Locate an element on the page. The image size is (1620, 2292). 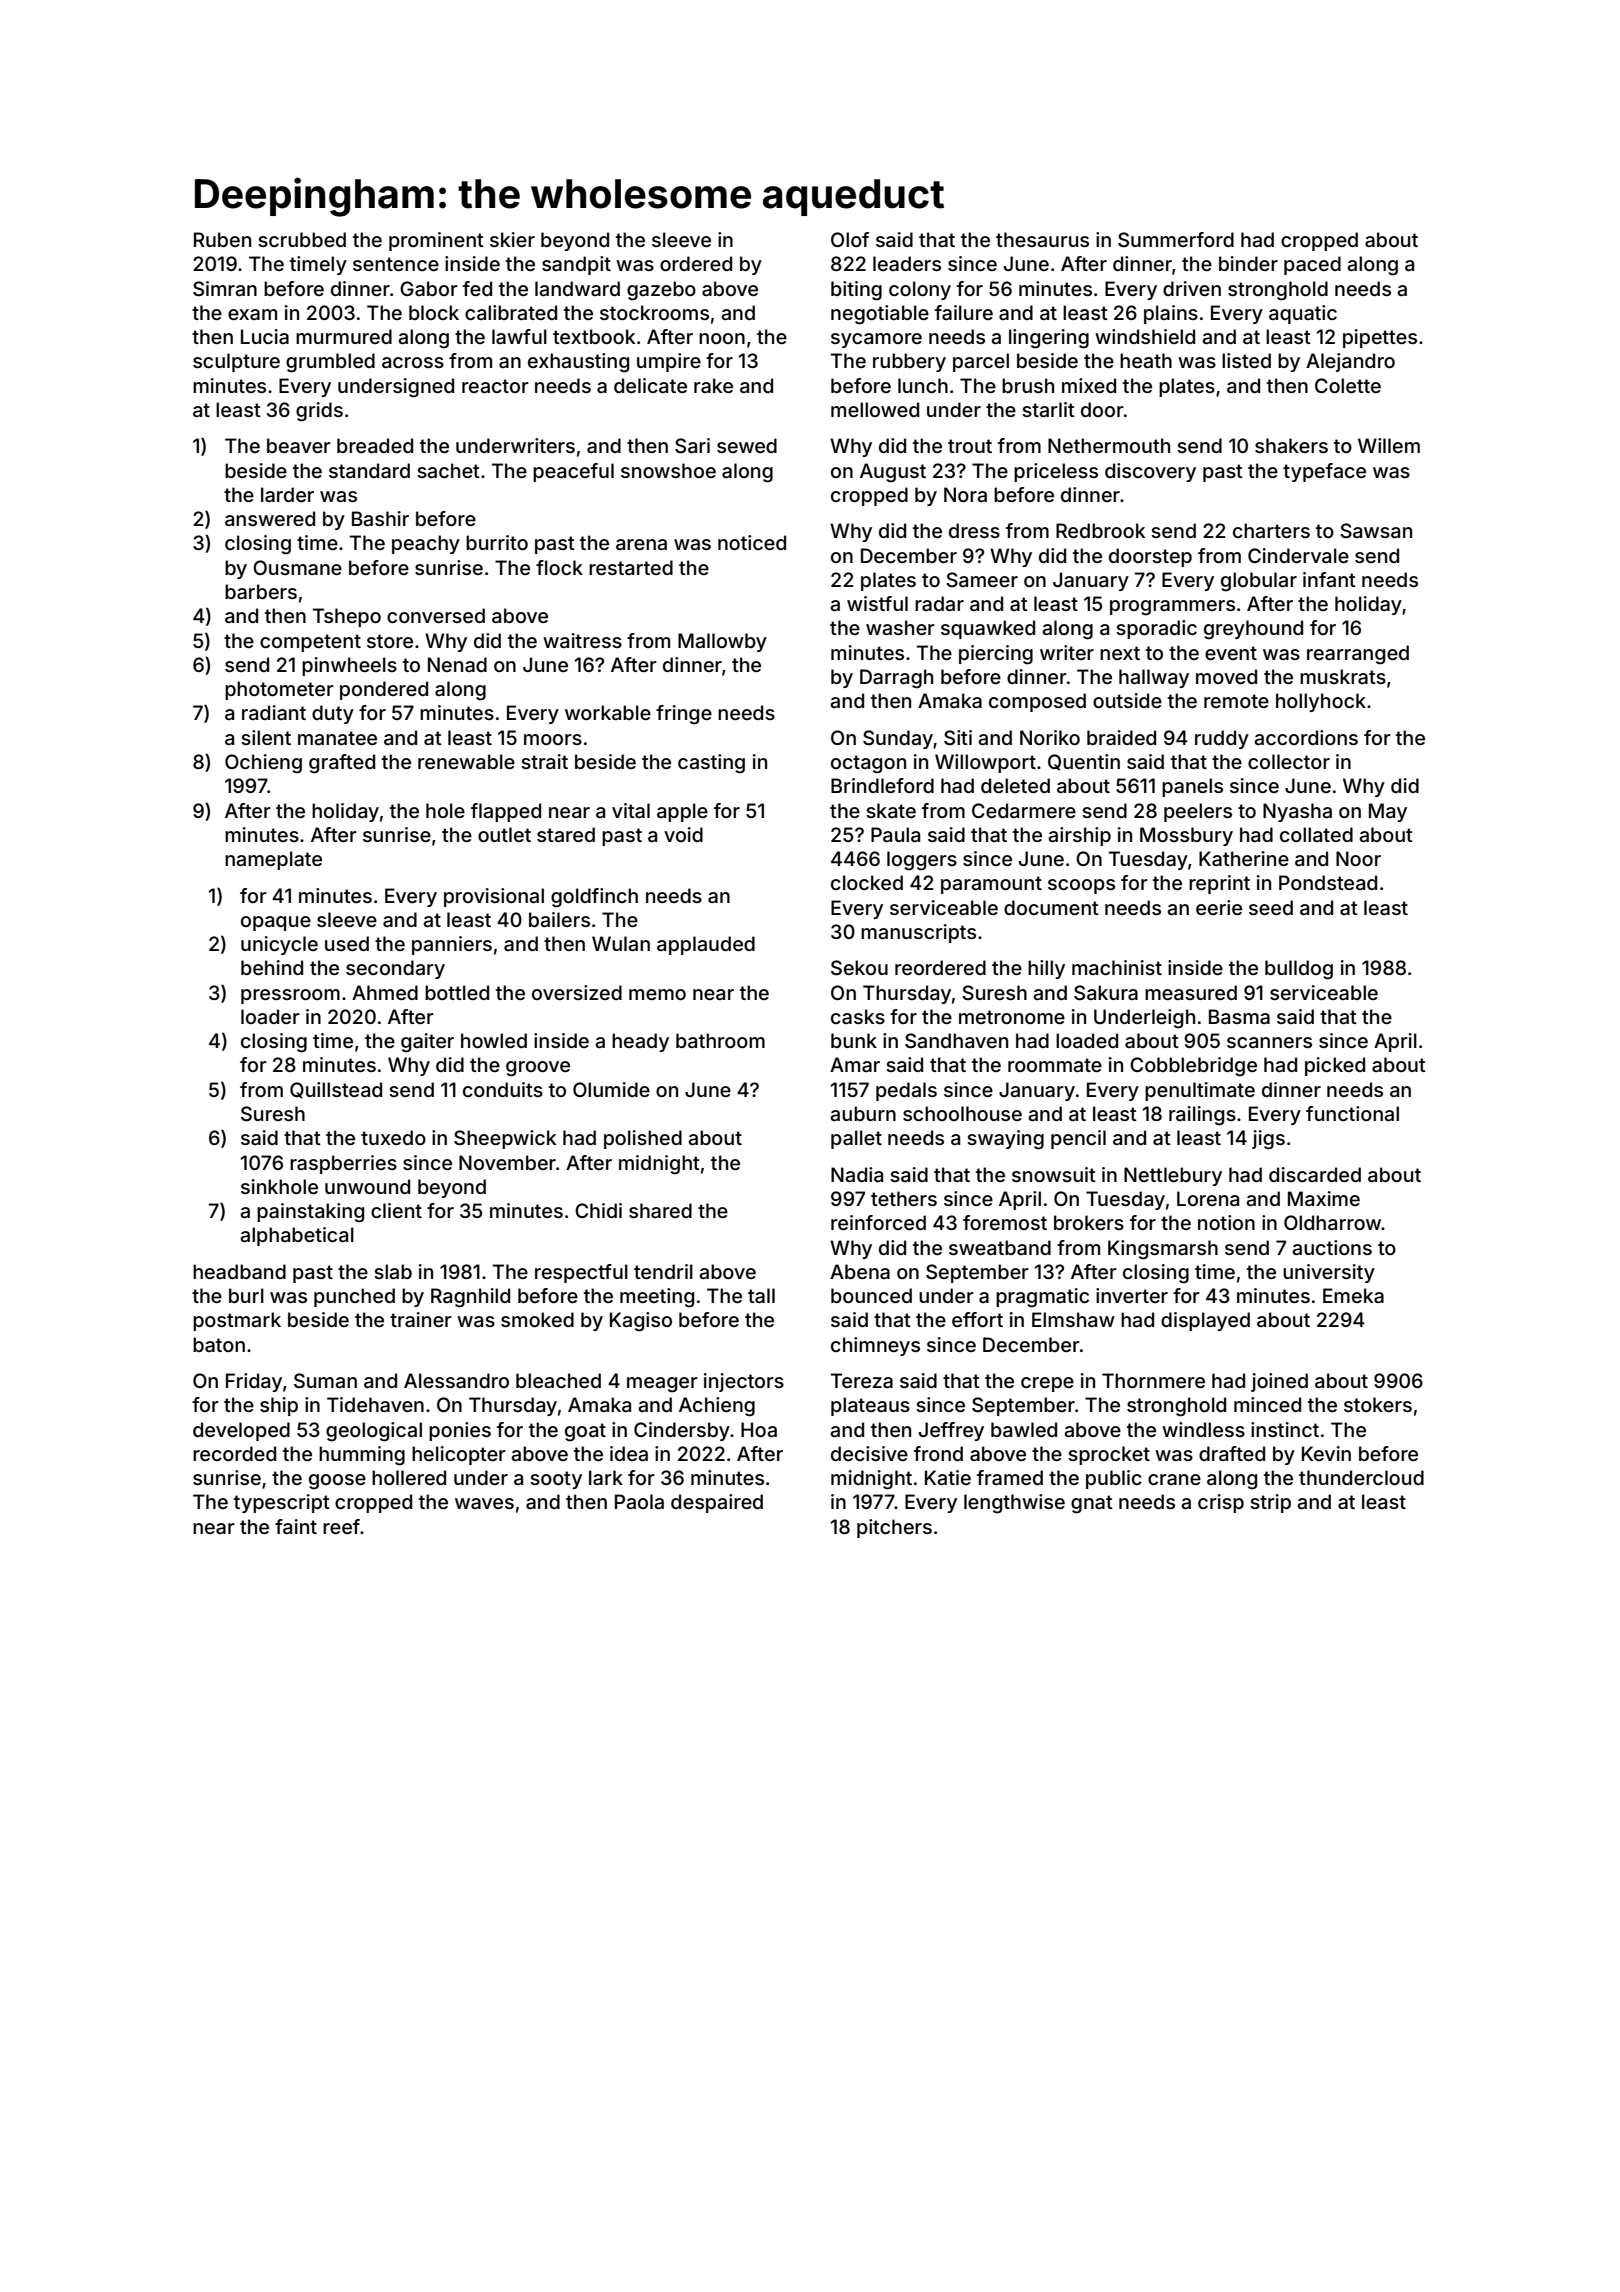
tall is located at coordinates (761, 1295).
